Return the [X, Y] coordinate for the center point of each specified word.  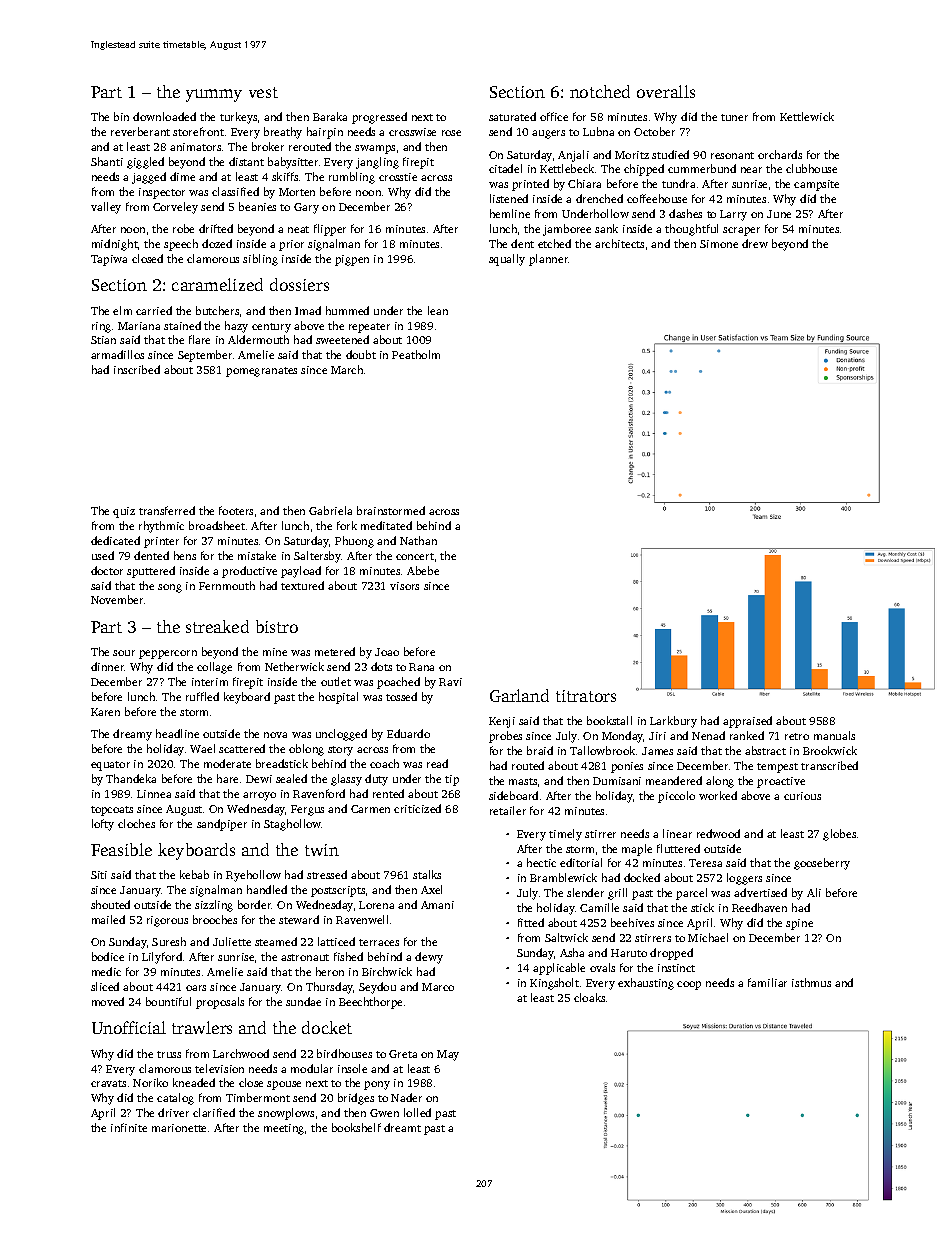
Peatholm [416, 354]
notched [600, 91]
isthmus [811, 982]
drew [755, 243]
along [720, 782]
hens [185, 555]
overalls [666, 91]
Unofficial [129, 1027]
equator [110, 766]
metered [335, 651]
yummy [214, 95]
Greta [403, 1054]
